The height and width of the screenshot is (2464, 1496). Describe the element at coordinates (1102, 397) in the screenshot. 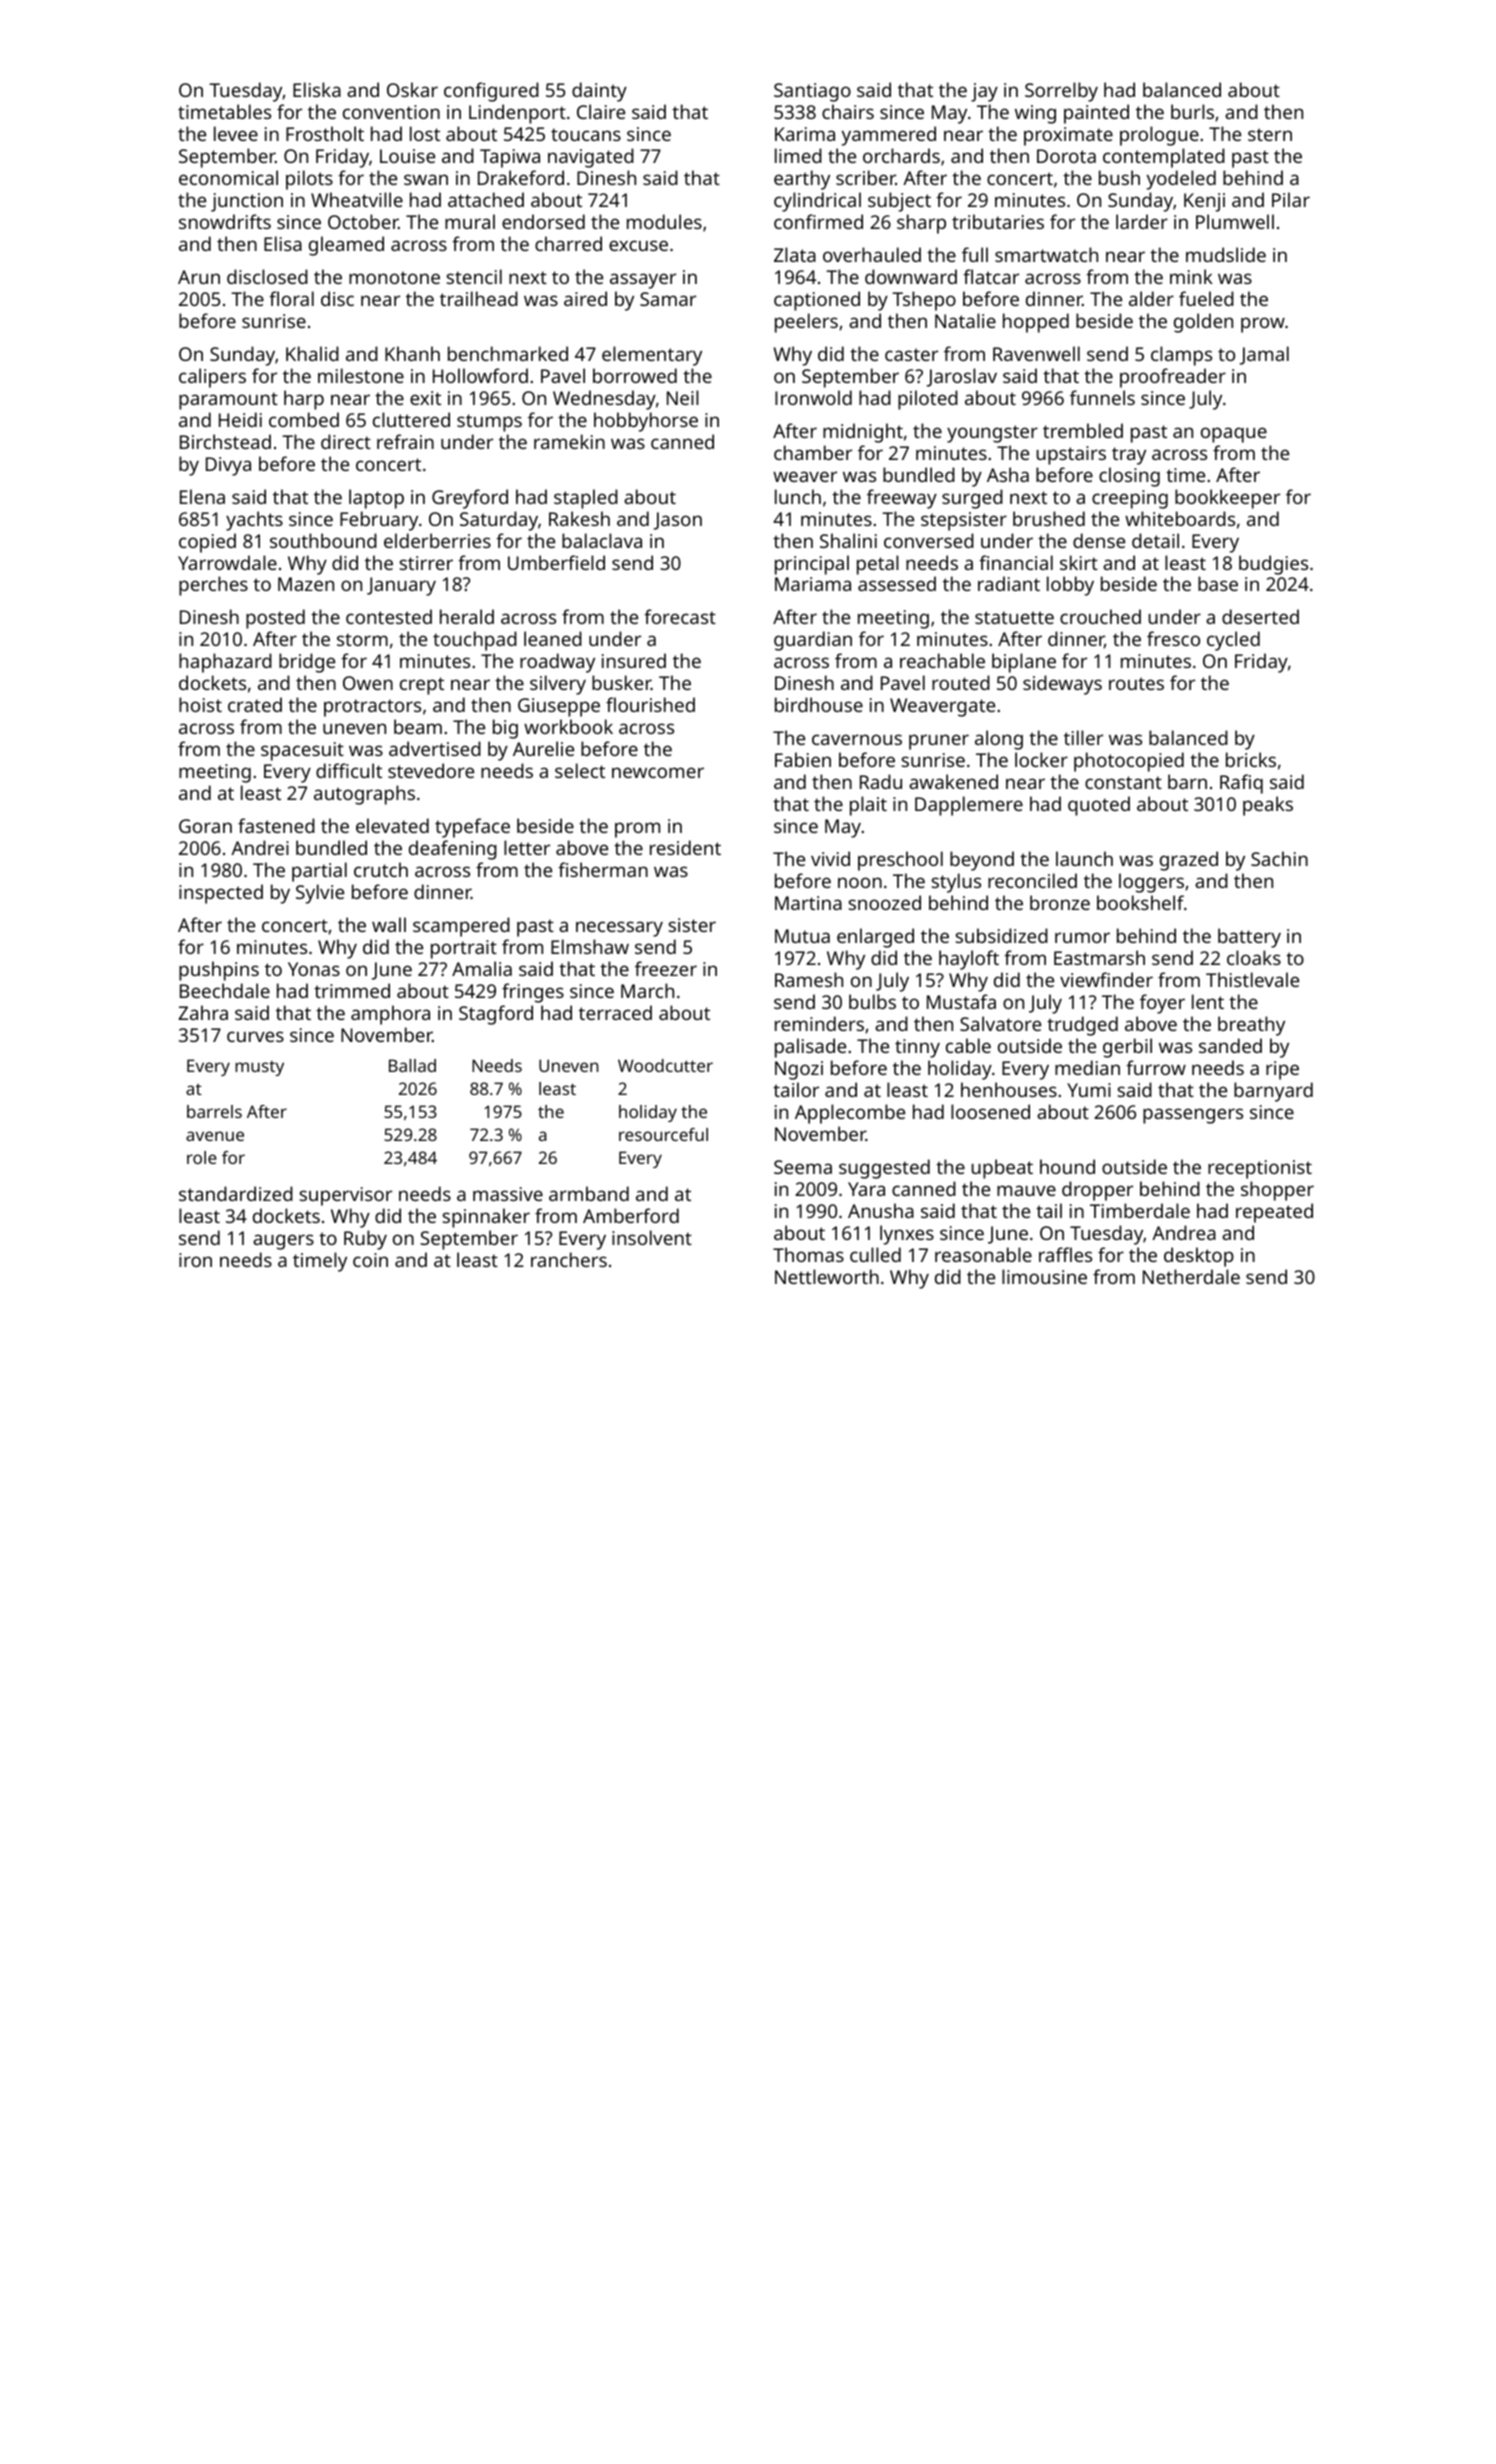

I see `funnels` at that location.
